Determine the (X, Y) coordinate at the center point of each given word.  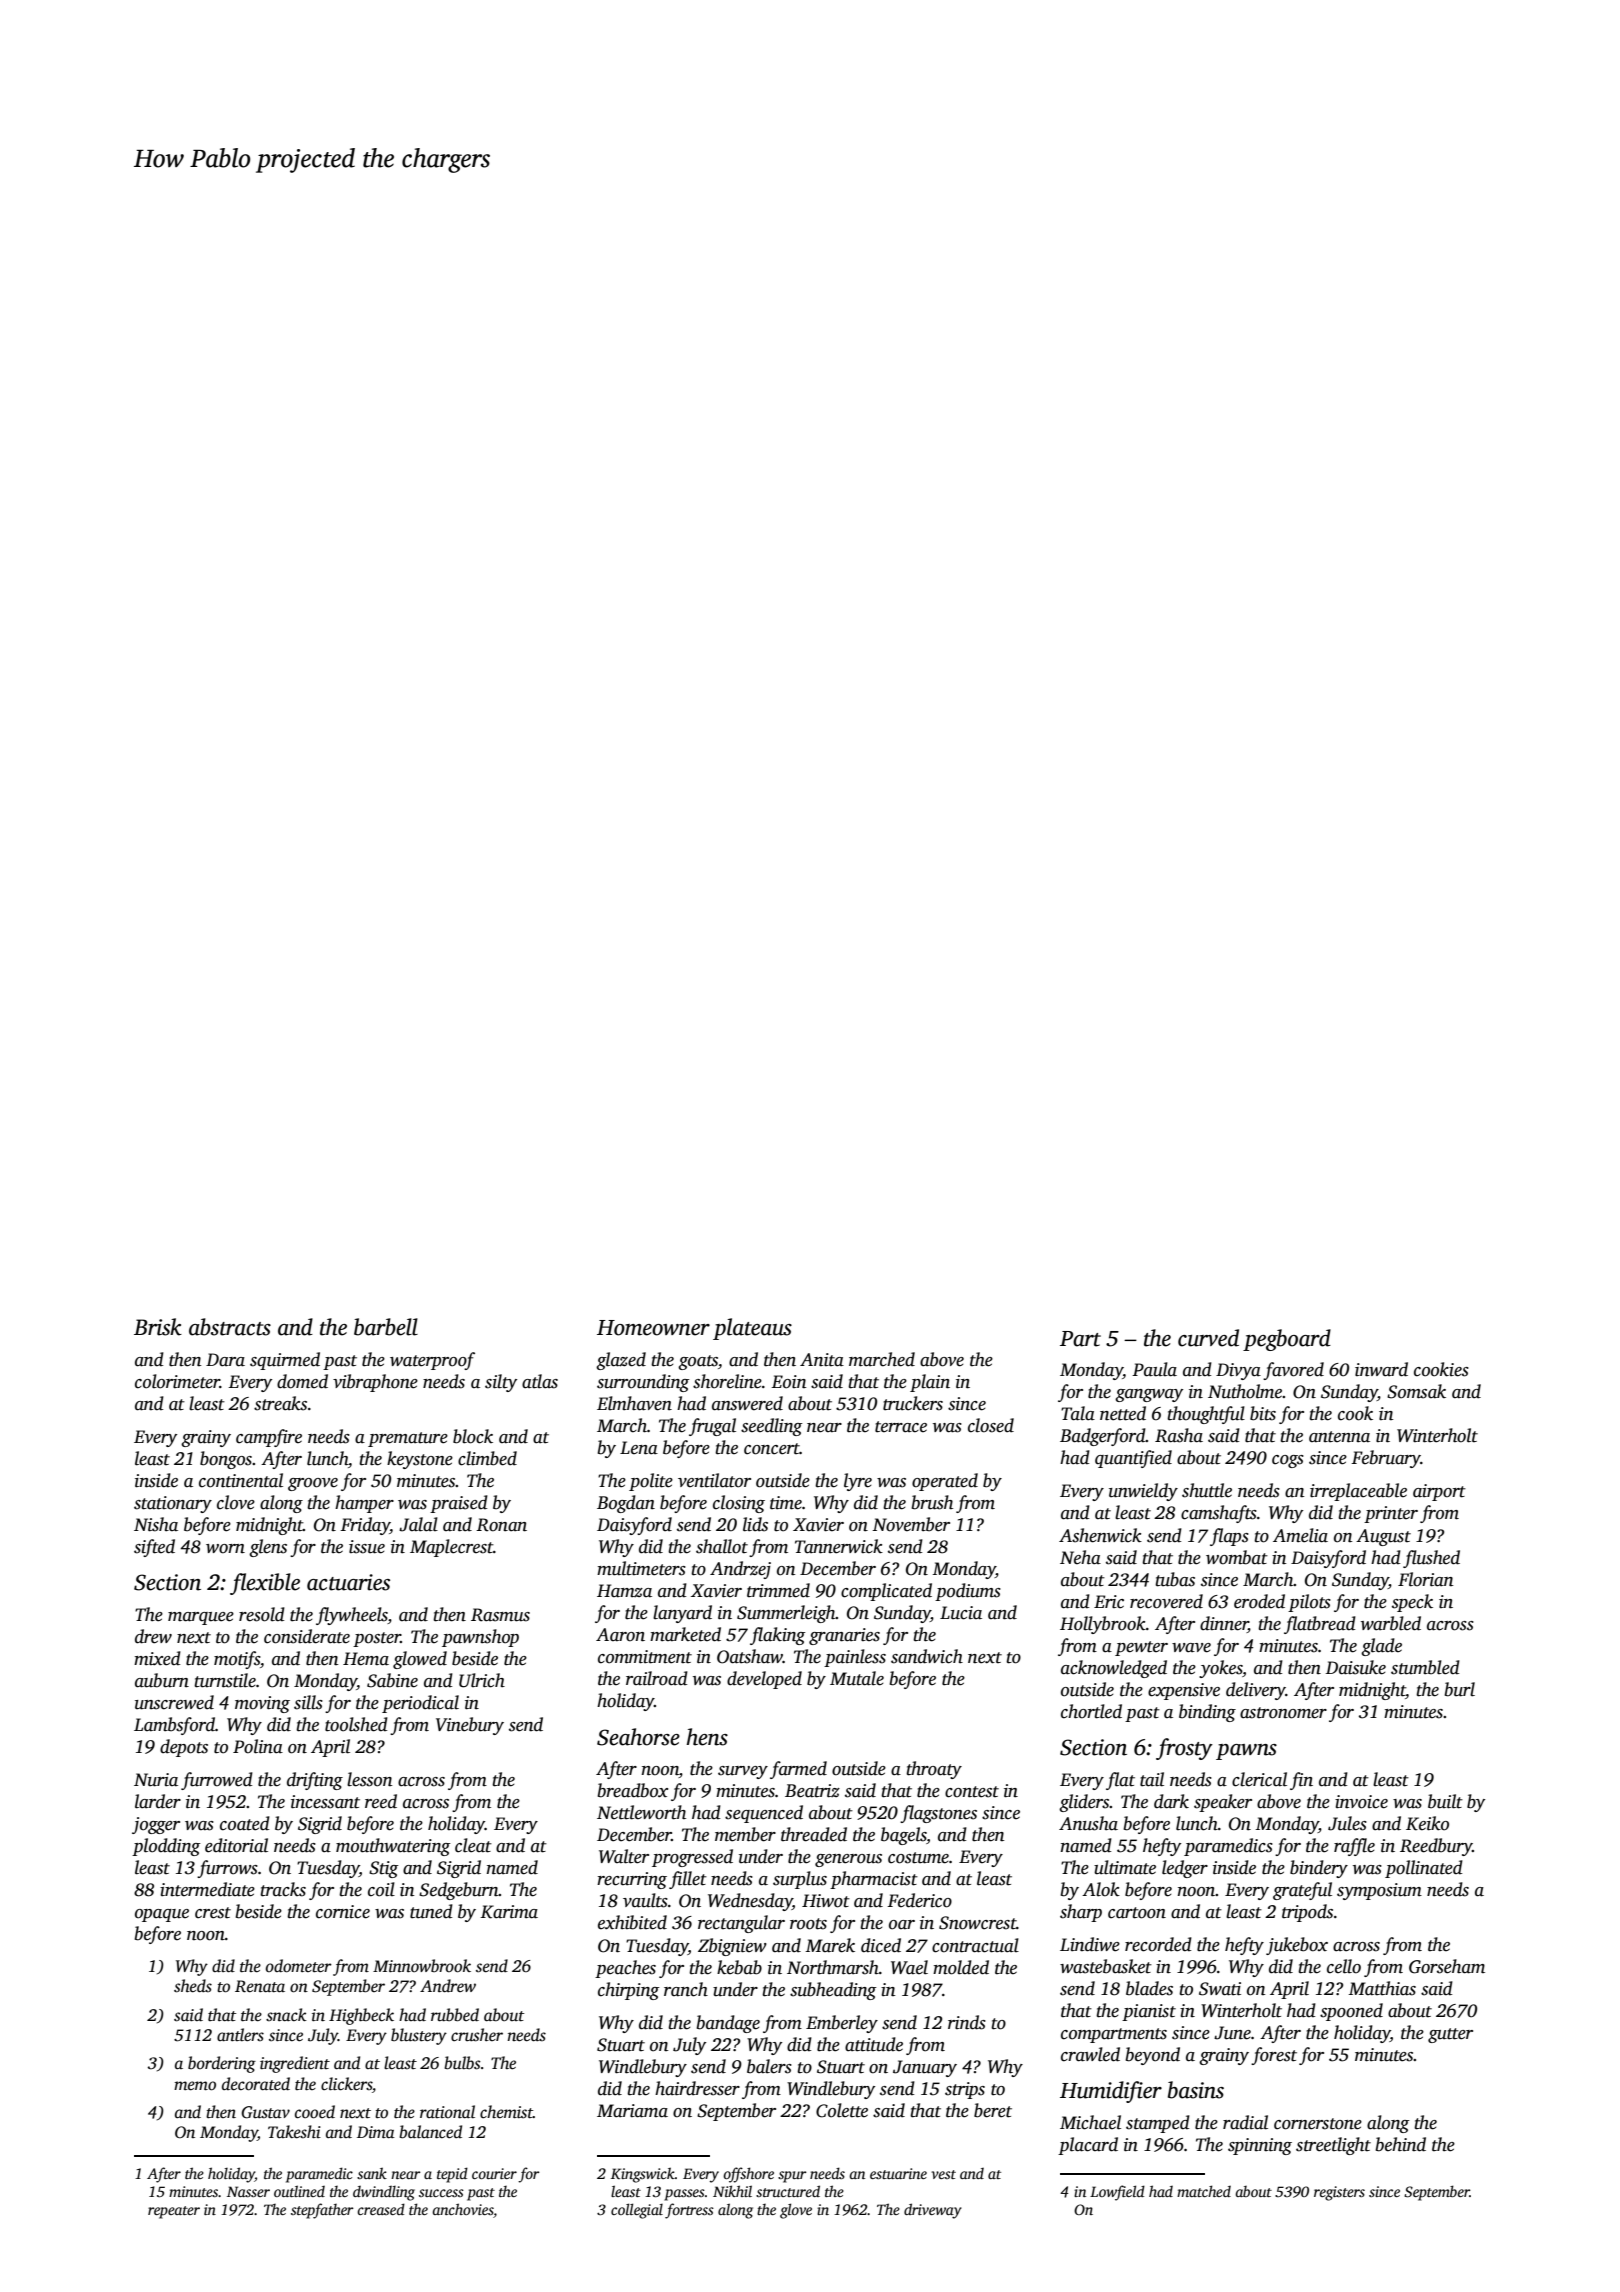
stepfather (322, 2211)
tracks (283, 1889)
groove (313, 1484)
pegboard (1287, 1340)
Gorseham (1447, 1966)
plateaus (752, 1329)
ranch (686, 1989)
